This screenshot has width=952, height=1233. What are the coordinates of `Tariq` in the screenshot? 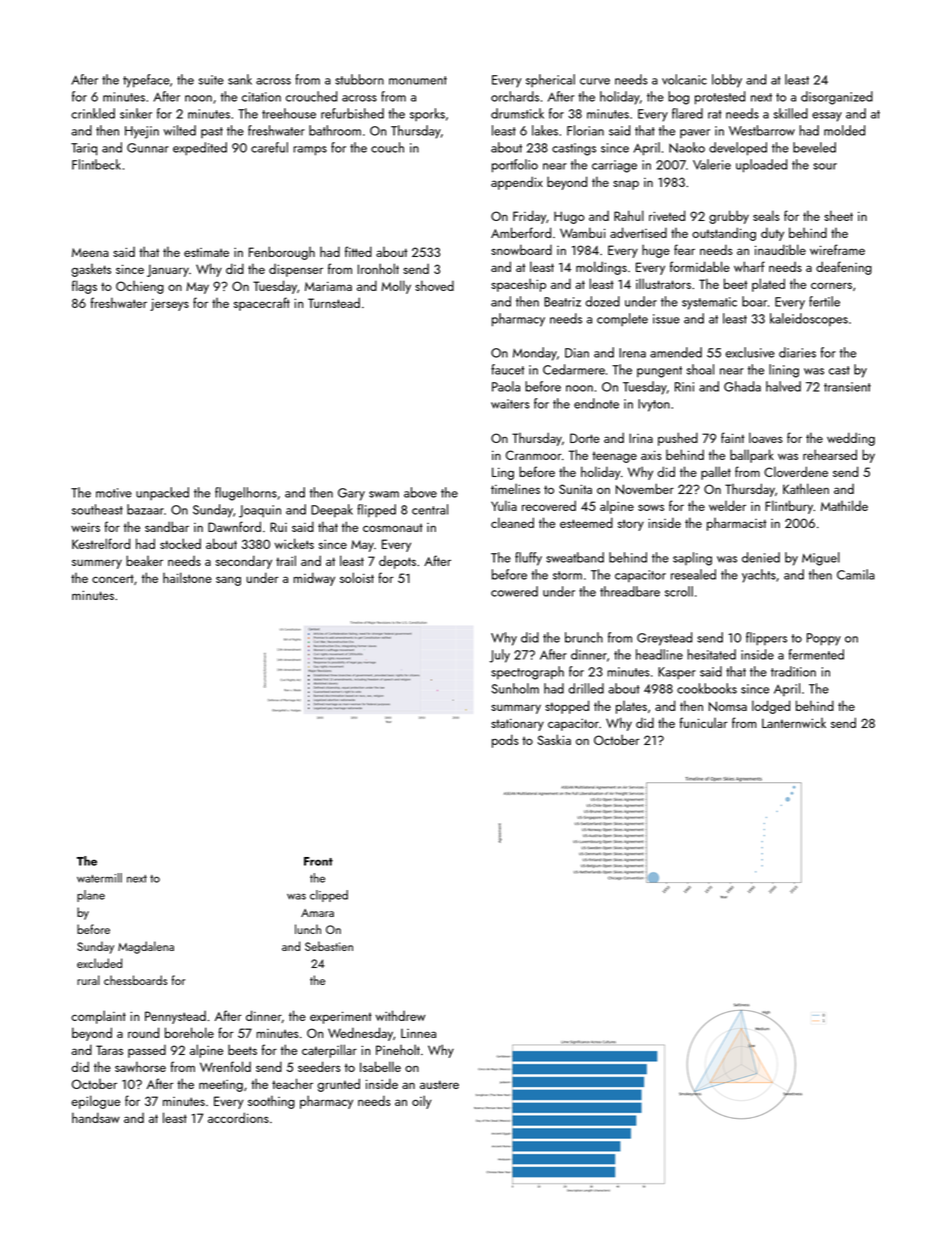 It's located at (84, 149).
